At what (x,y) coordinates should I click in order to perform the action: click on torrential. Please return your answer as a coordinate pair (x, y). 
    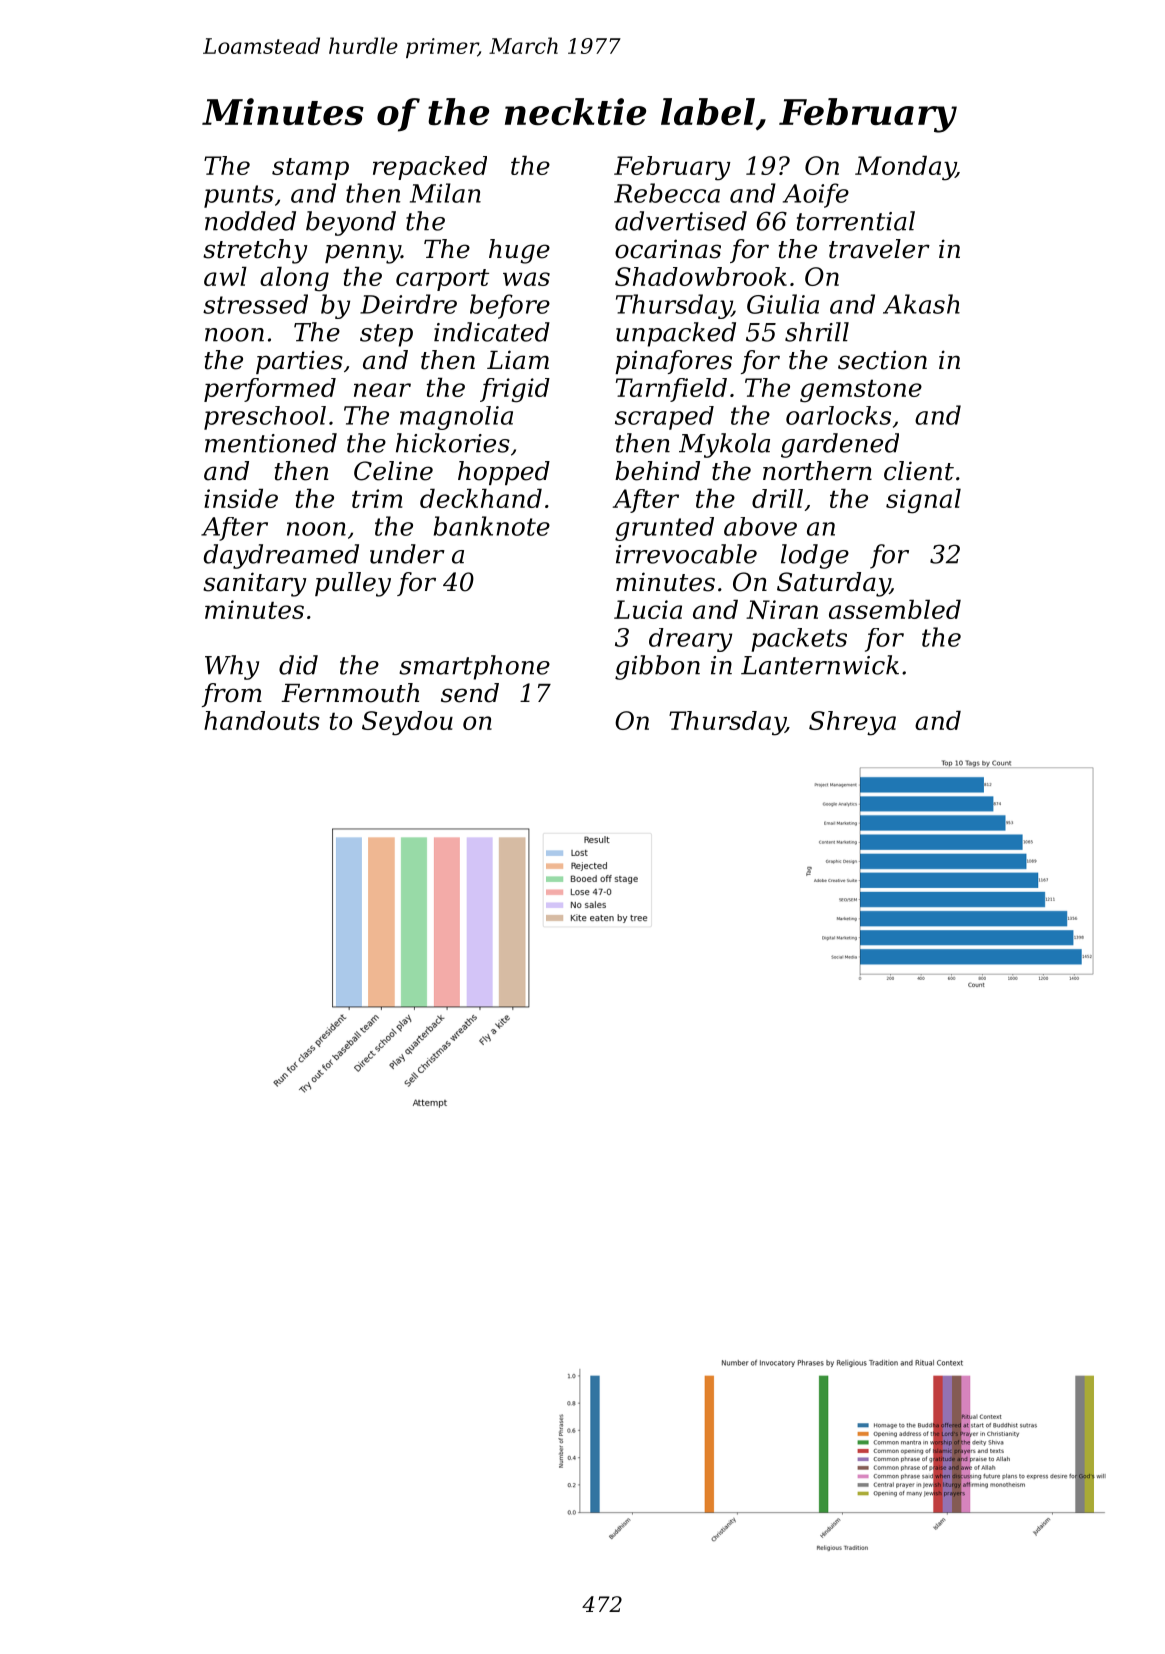
    Looking at the image, I should click on (856, 221).
